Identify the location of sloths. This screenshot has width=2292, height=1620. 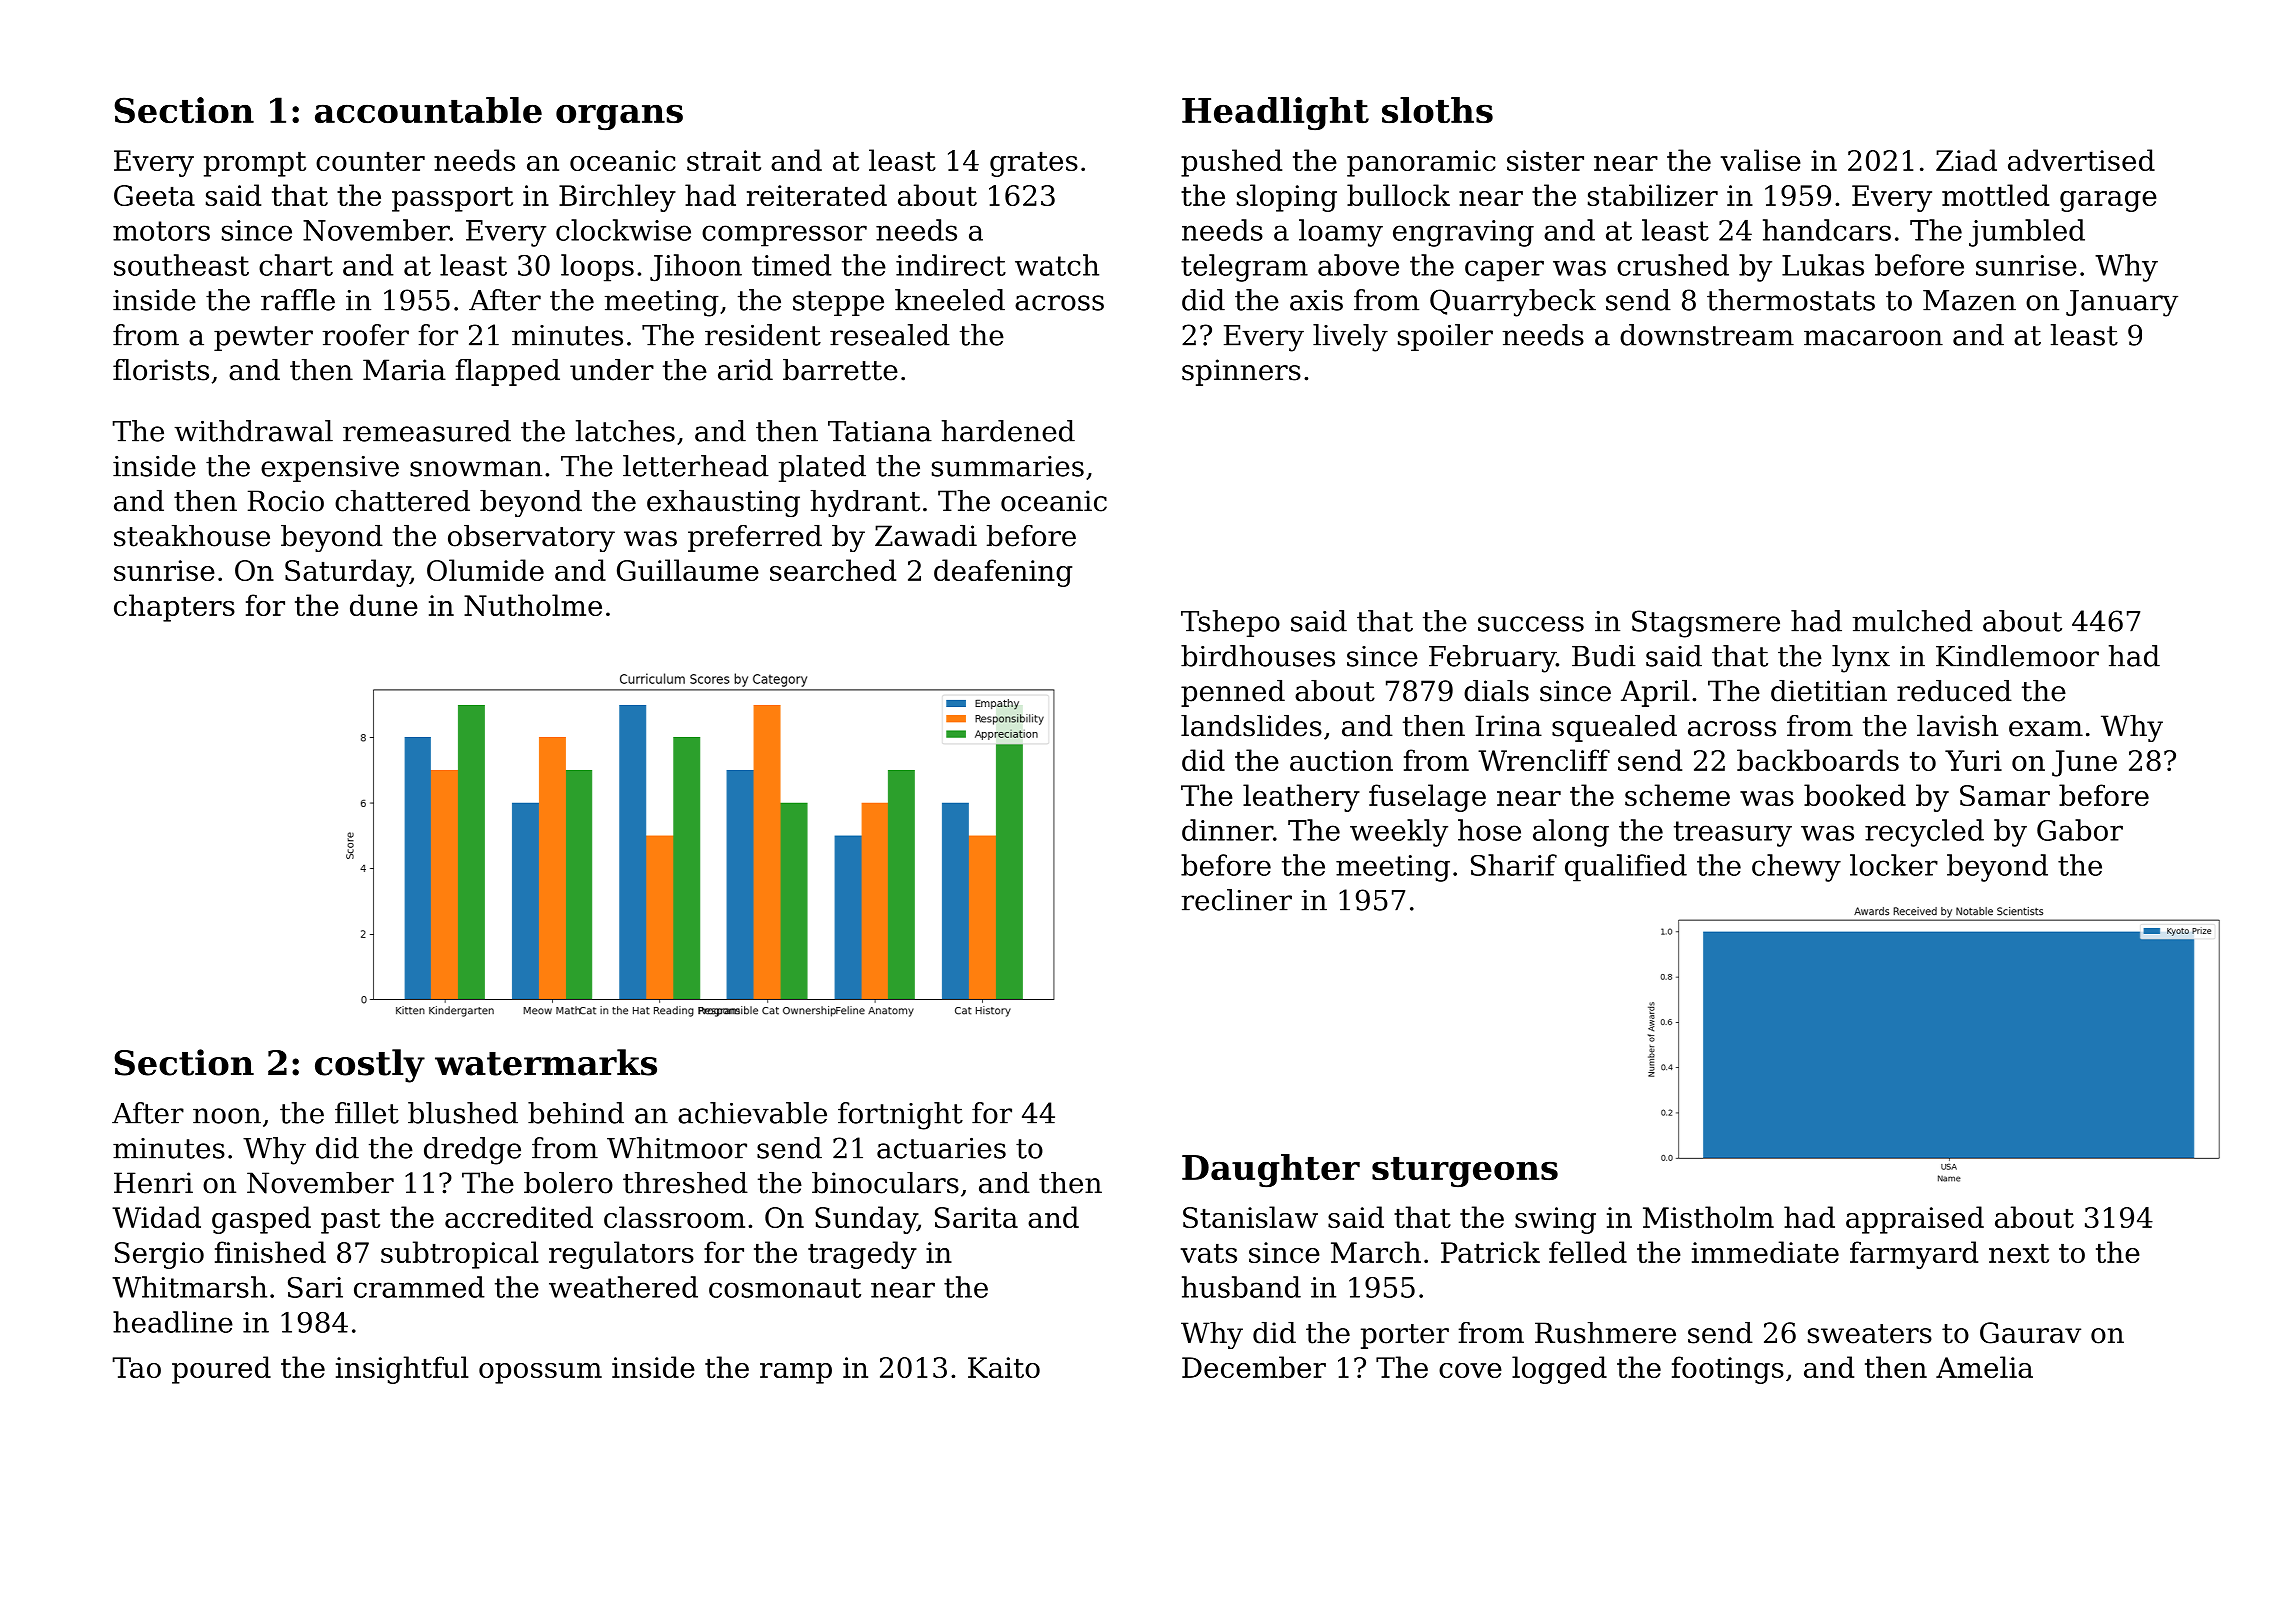
(1437, 110).
